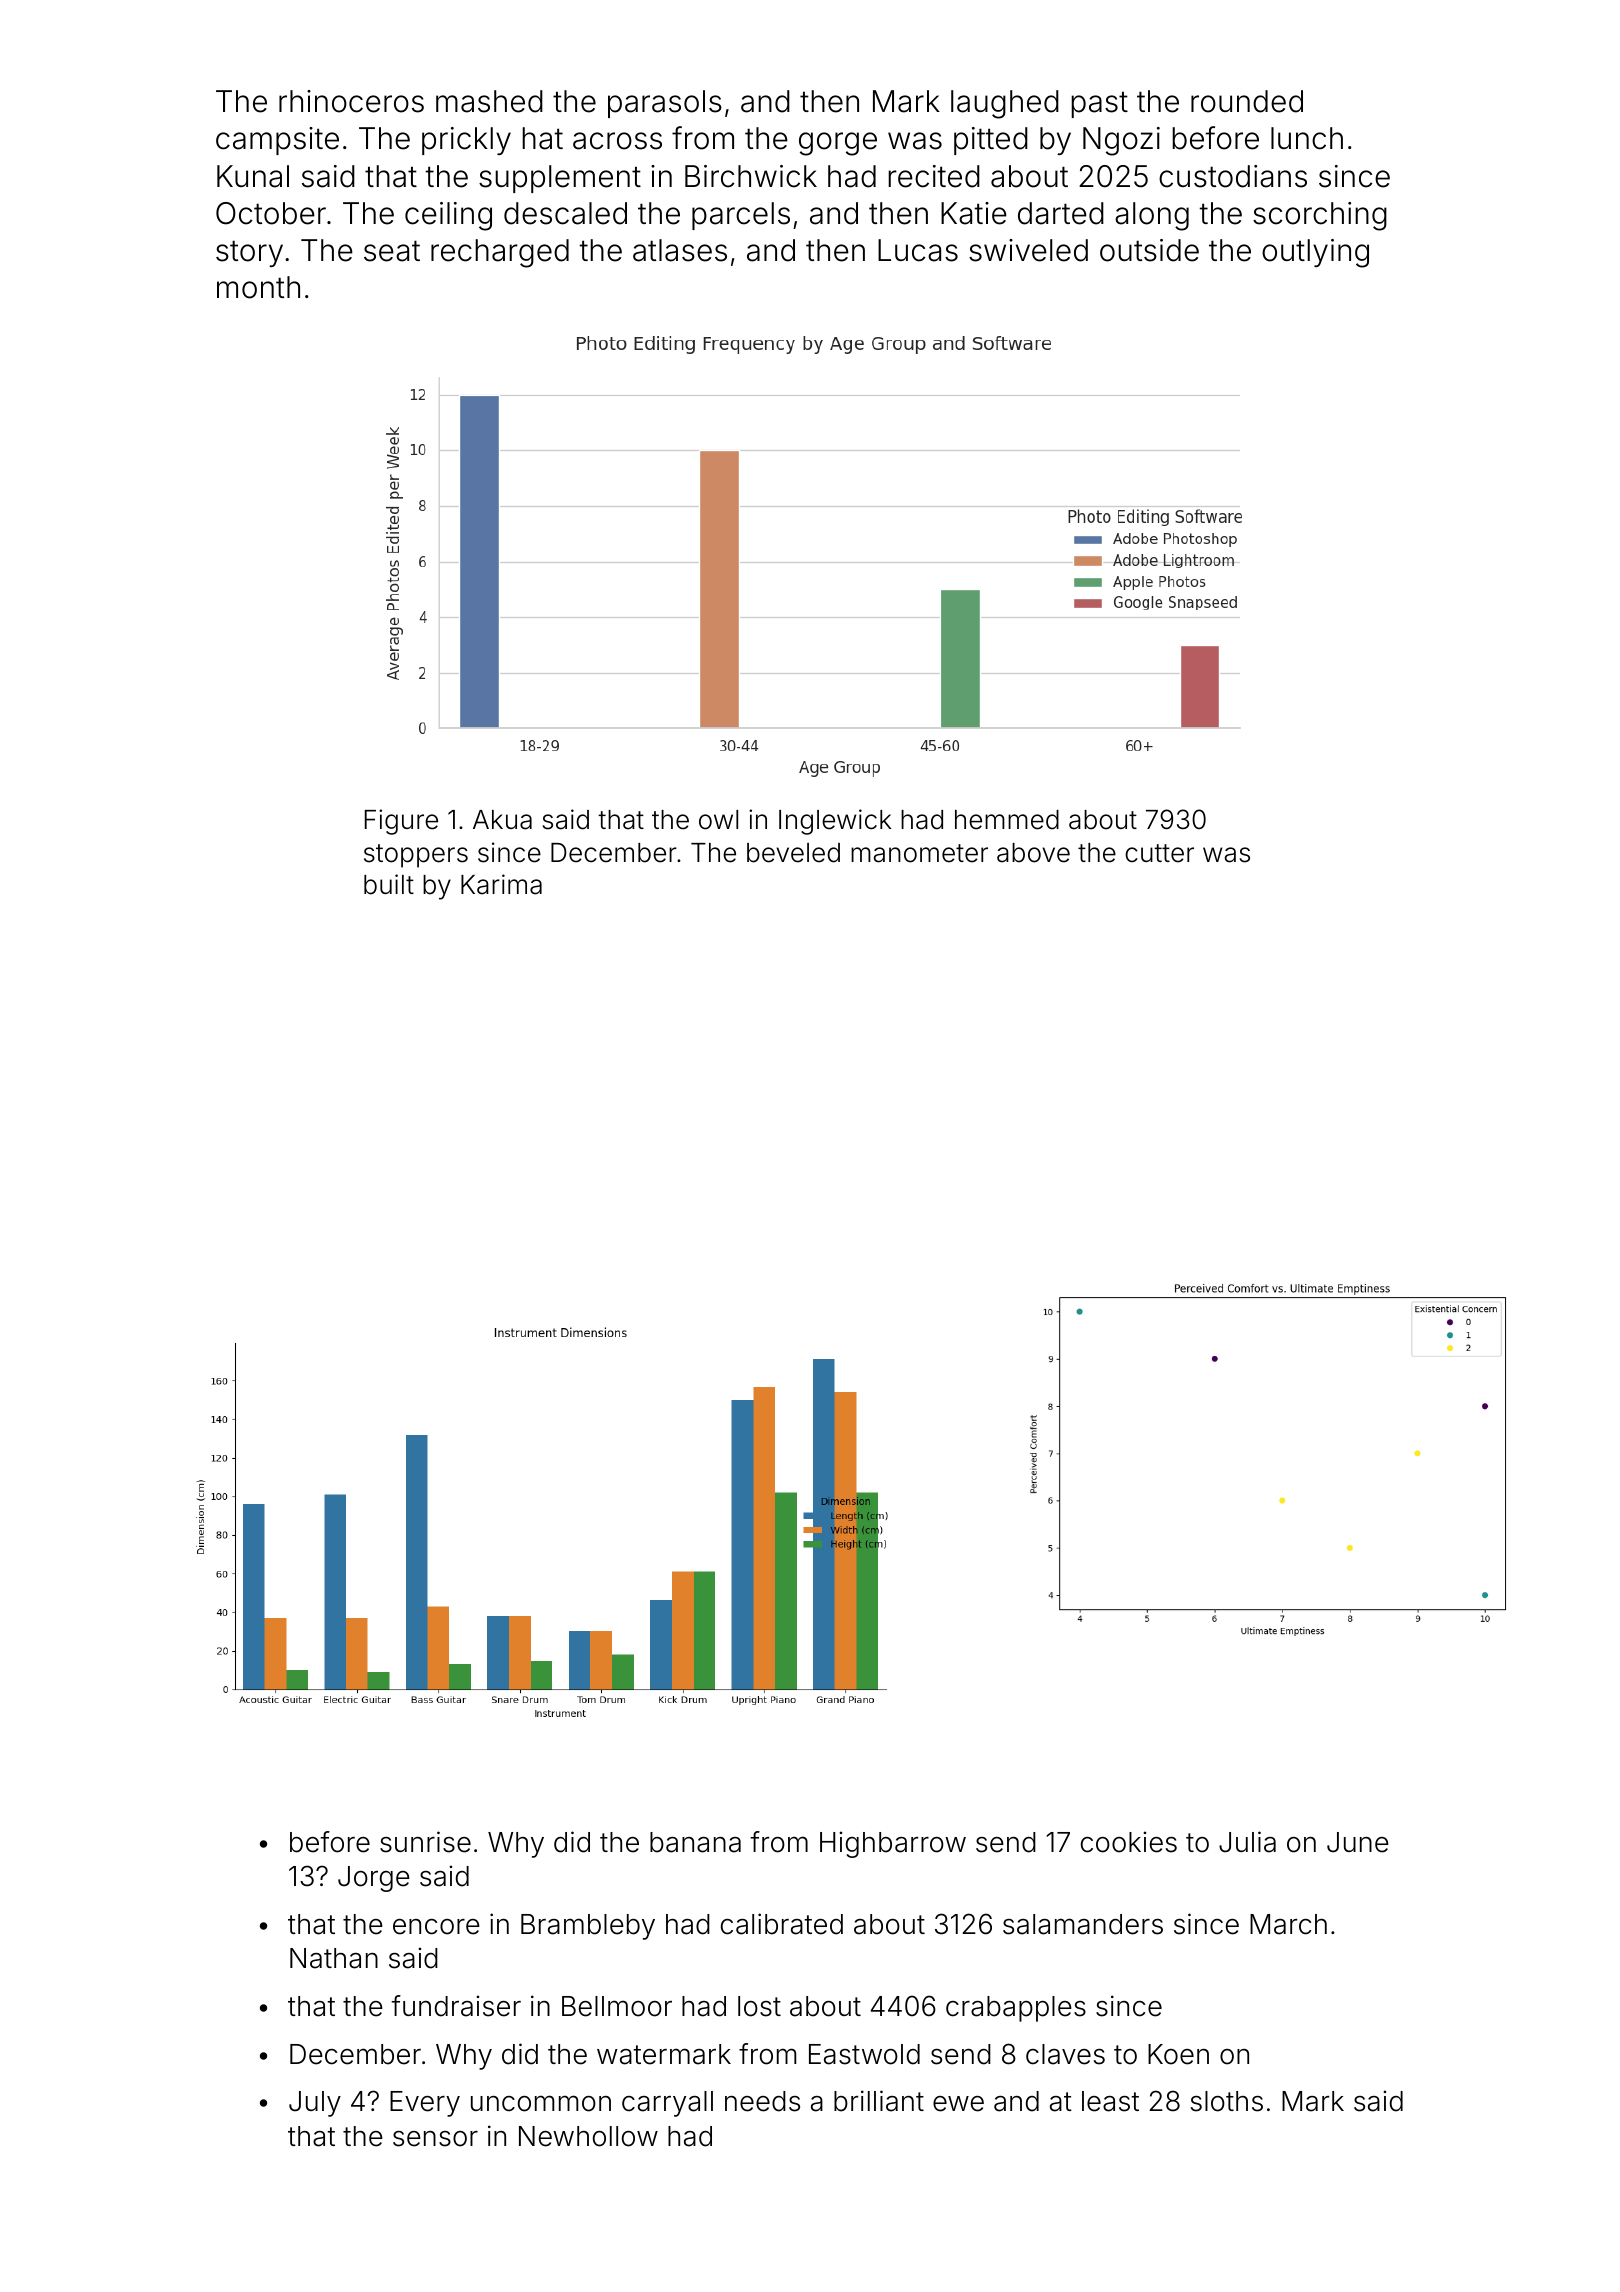 The height and width of the screenshot is (2292, 1620). I want to click on recharged, so click(500, 253).
